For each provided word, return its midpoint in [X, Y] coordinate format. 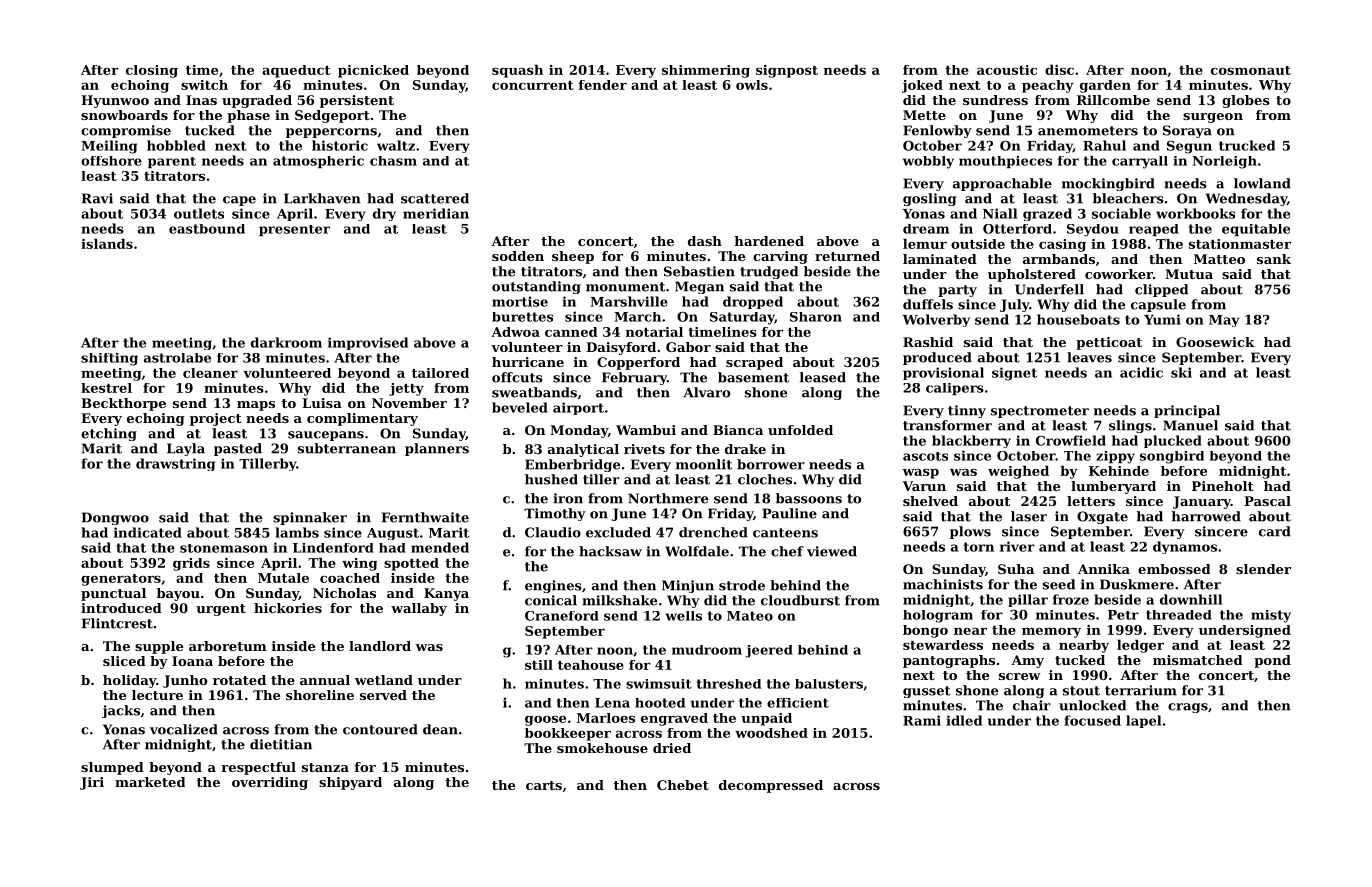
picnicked [373, 71]
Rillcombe [1113, 100]
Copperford [638, 363]
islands [107, 243]
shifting [109, 359]
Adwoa [515, 332]
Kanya [446, 594]
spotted [411, 564]
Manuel [1190, 425]
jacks [121, 711]
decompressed [771, 786]
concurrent [533, 85]
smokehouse [602, 748]
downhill [1191, 599]
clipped [1161, 290]
